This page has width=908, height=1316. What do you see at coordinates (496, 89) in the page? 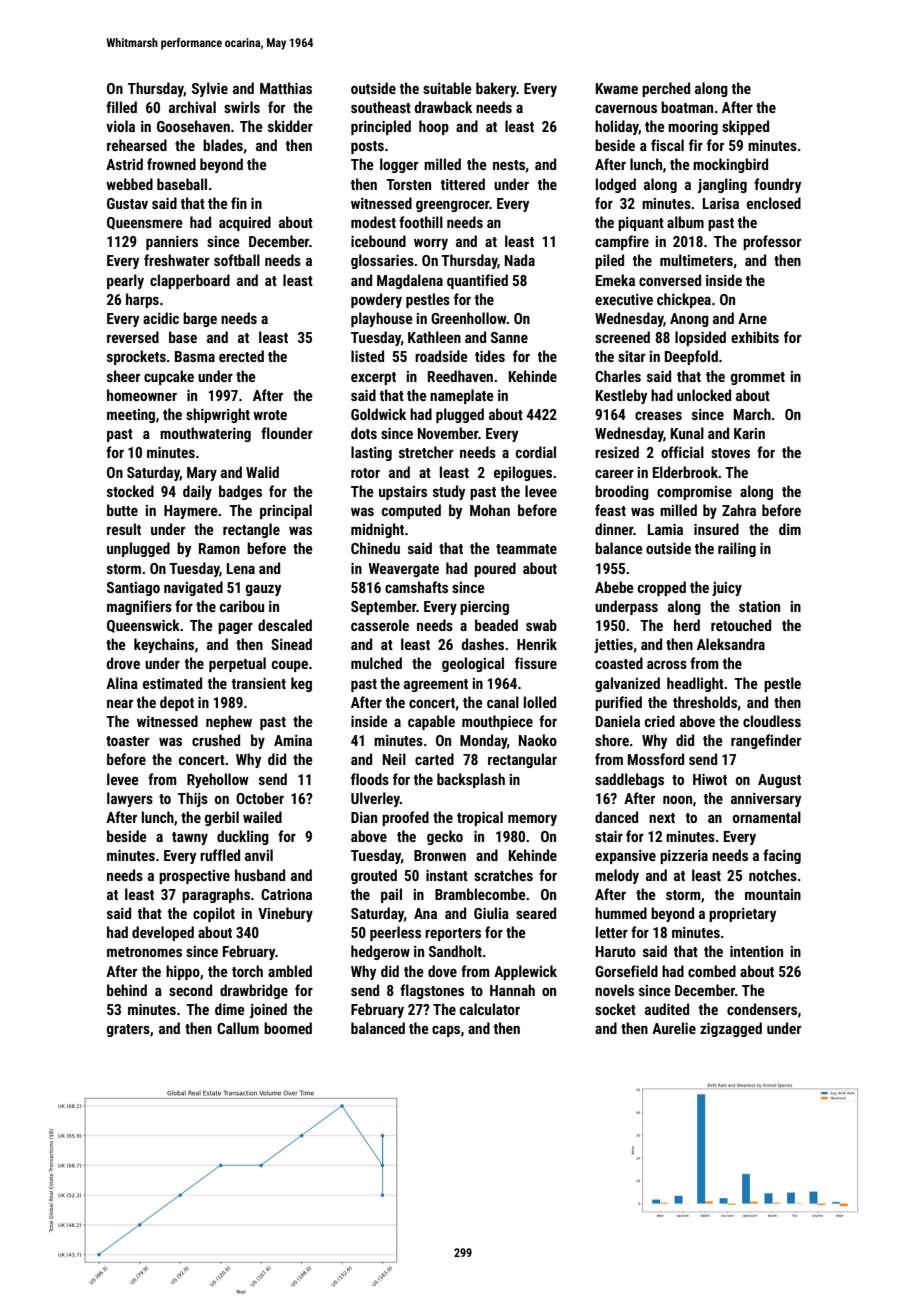
I see `bakery` at bounding box center [496, 89].
